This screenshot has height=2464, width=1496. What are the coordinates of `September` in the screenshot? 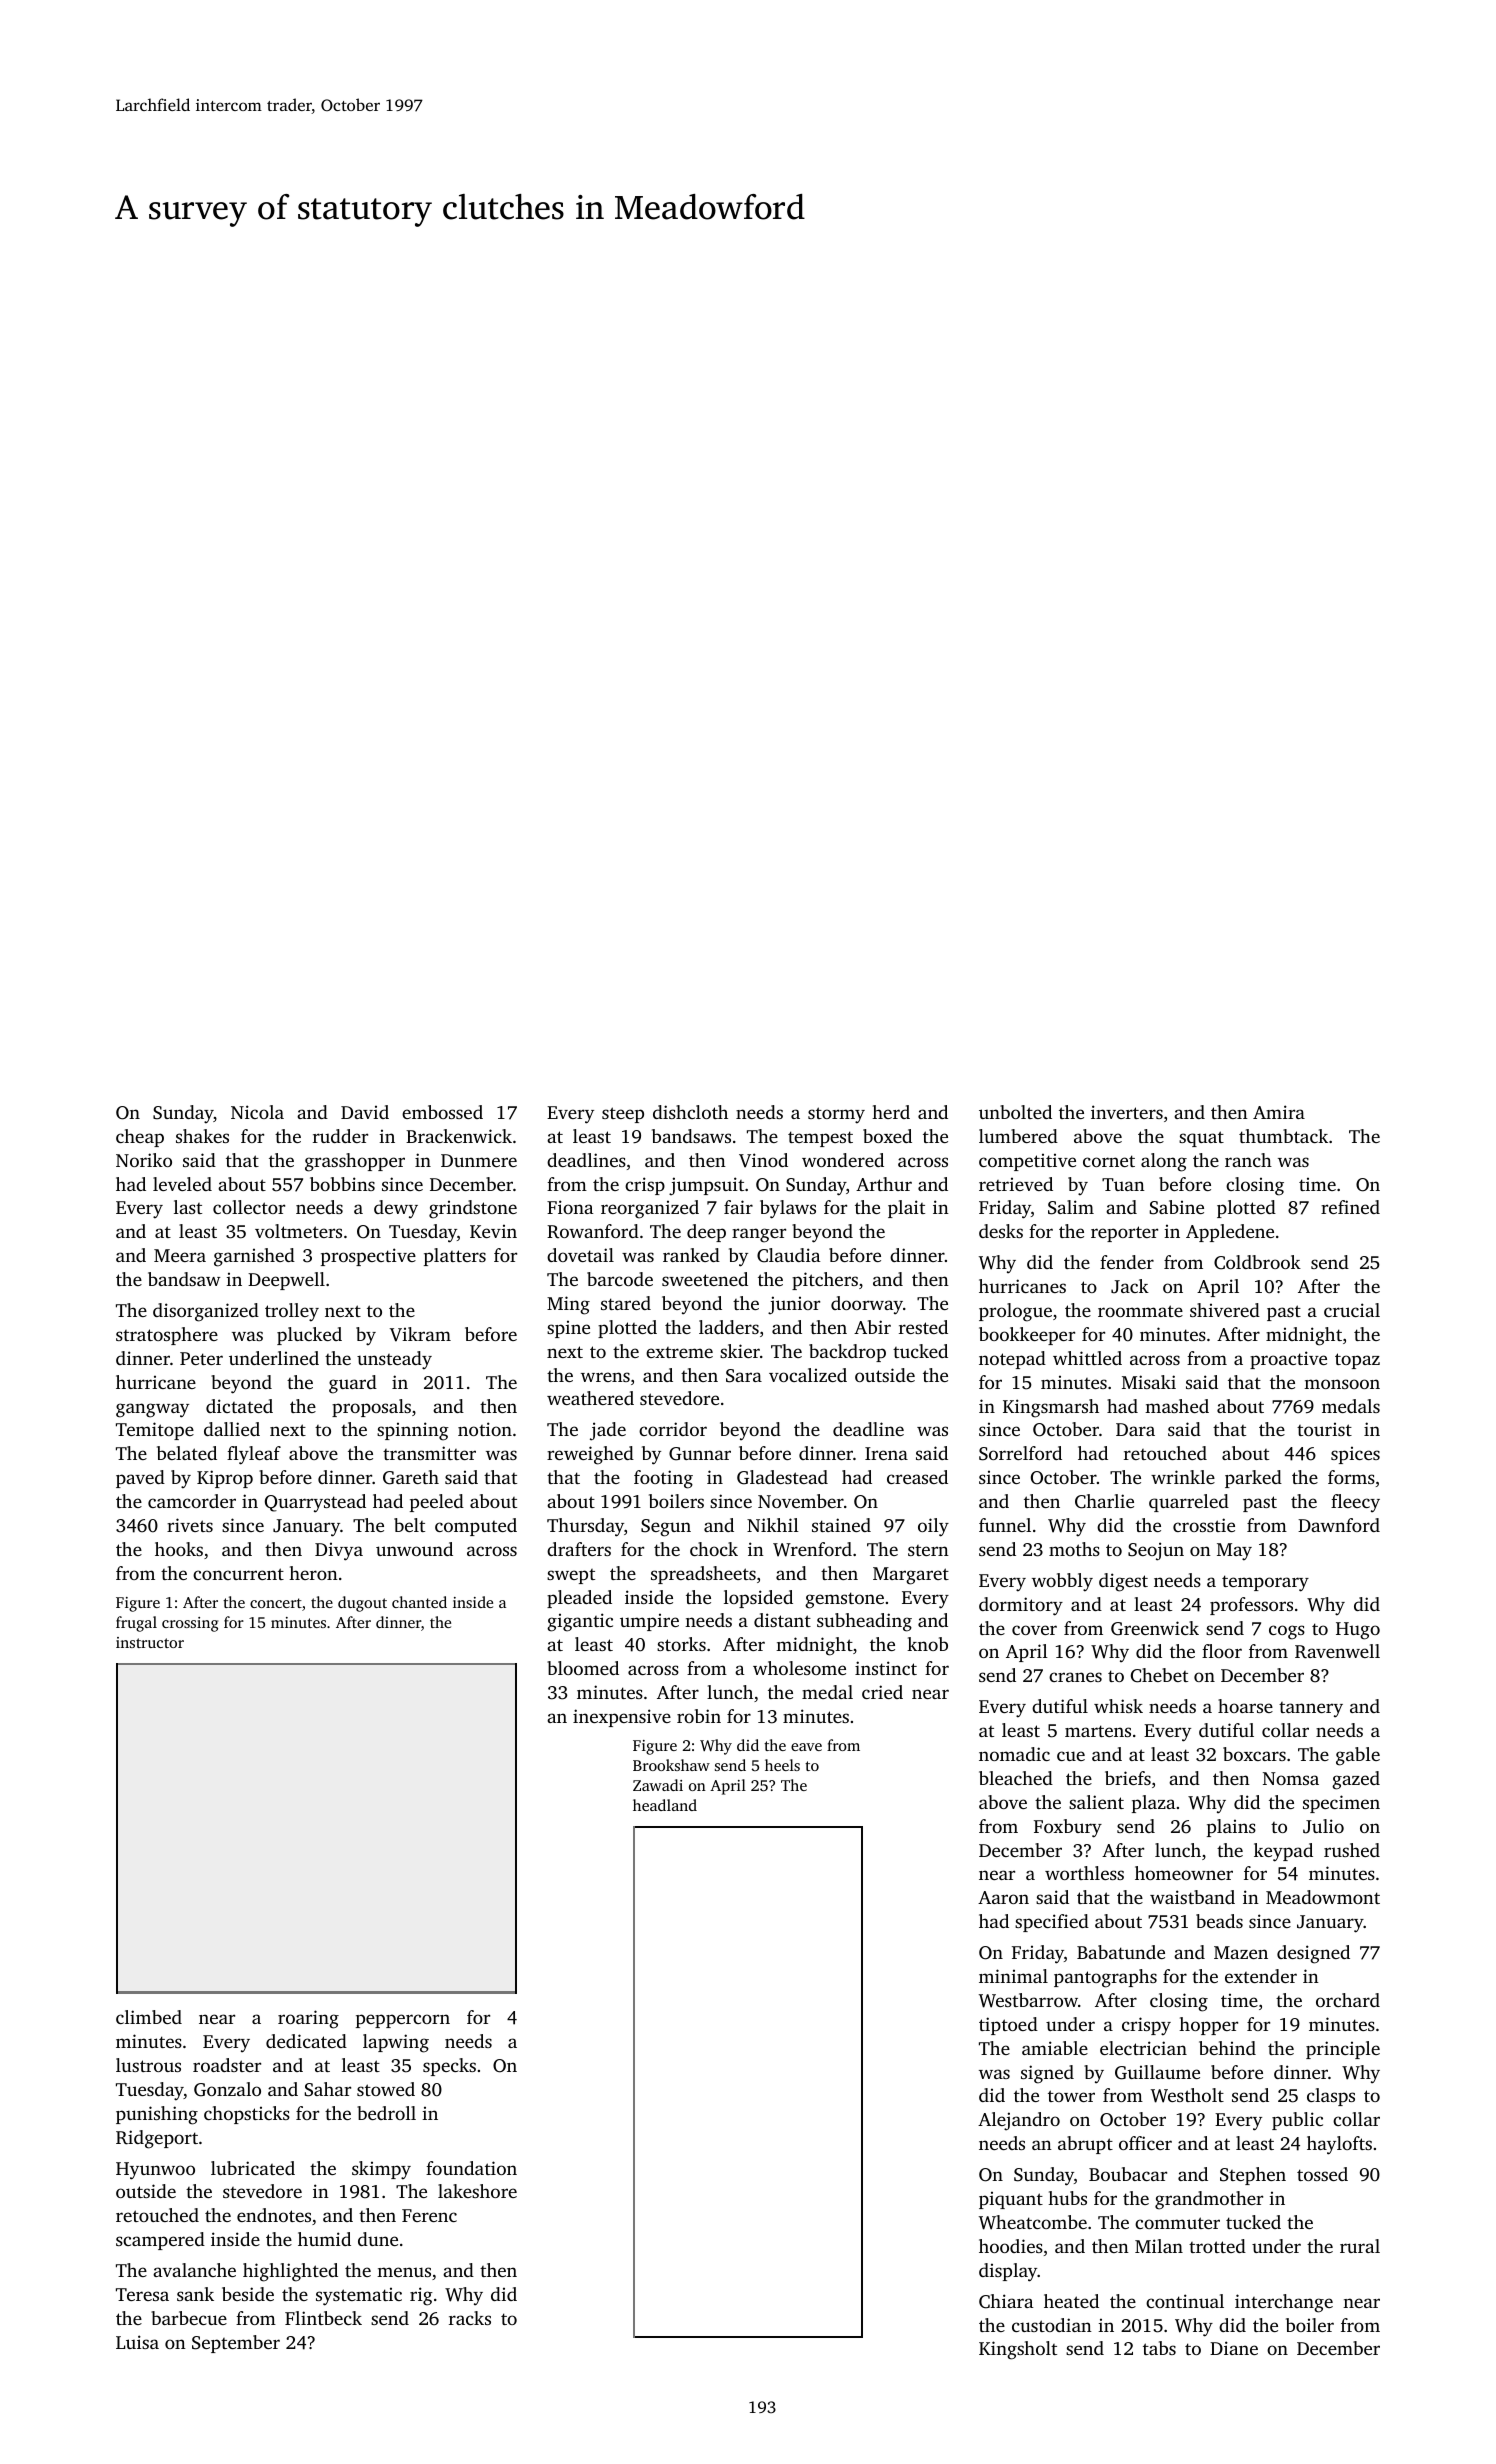 It's located at (236, 2344).
